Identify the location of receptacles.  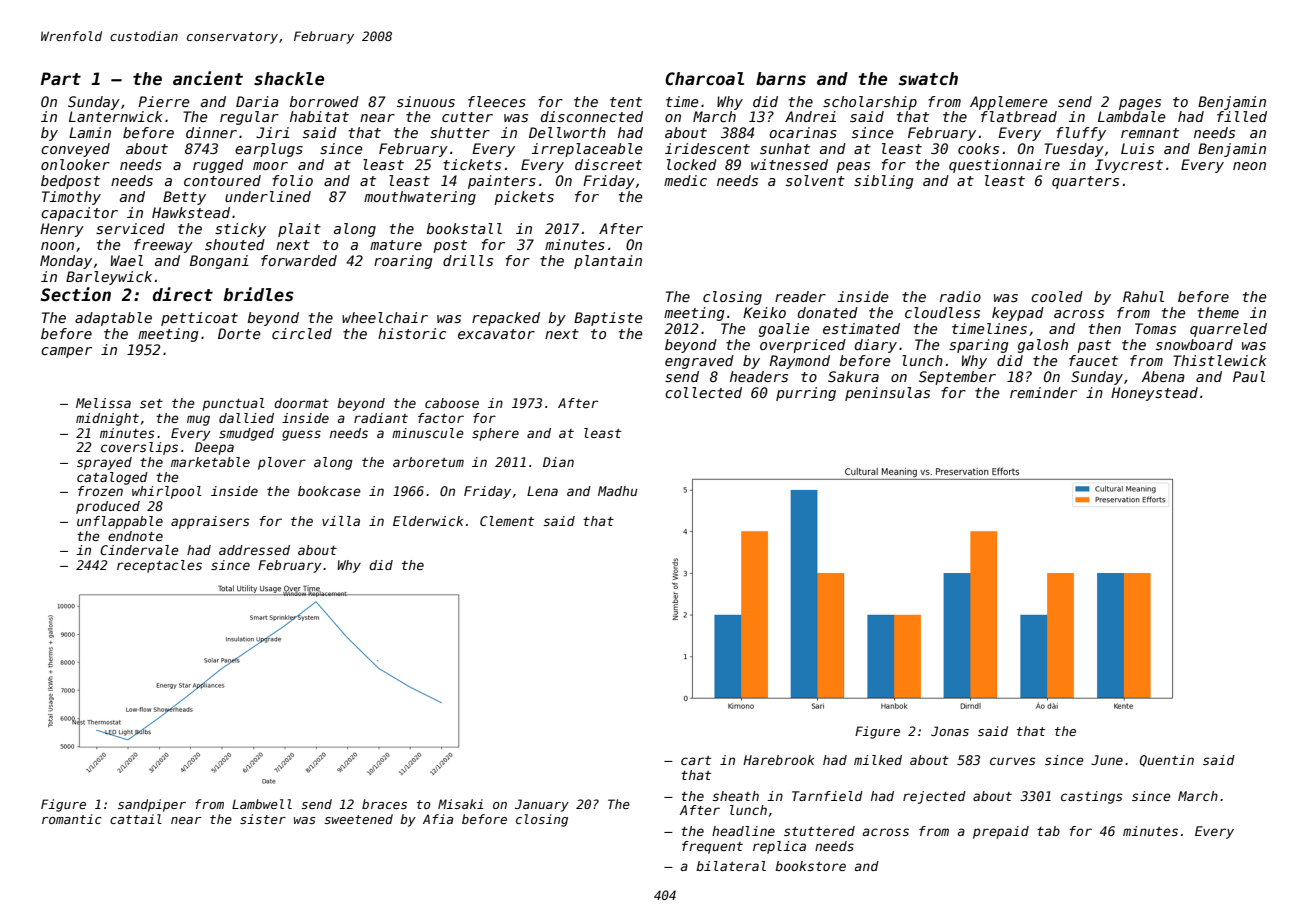
(159, 566).
